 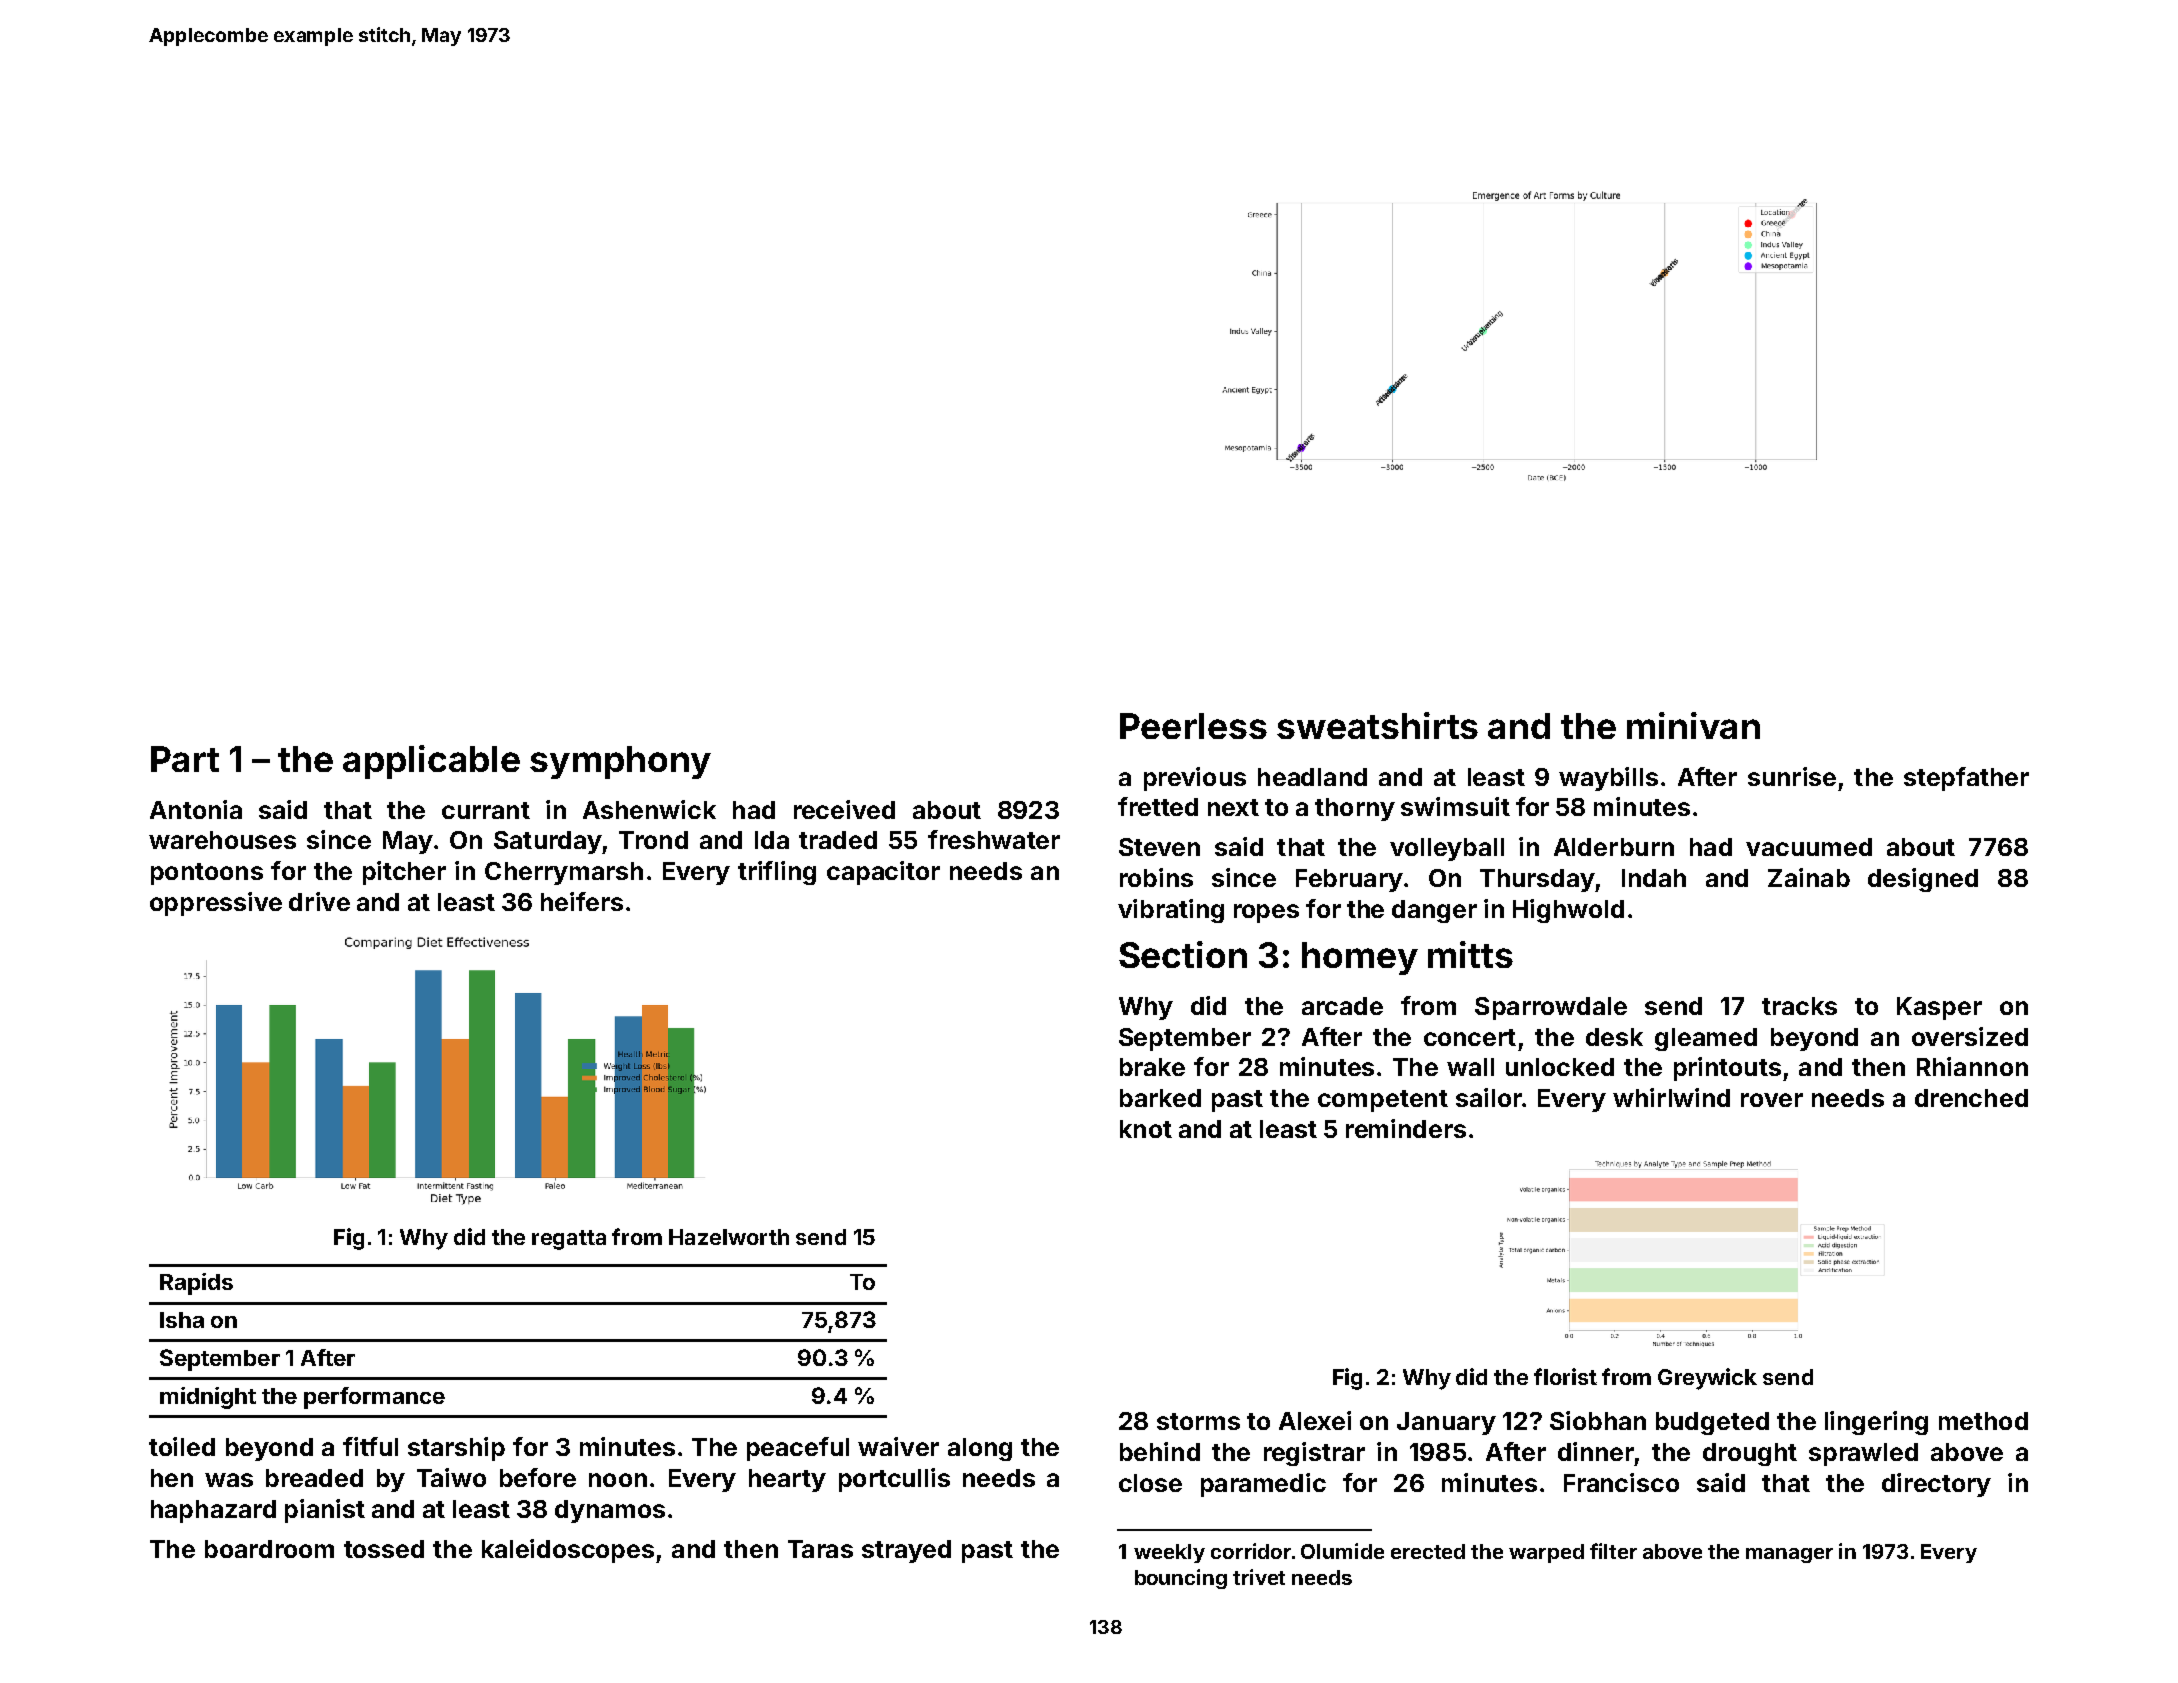 I want to click on drive, so click(x=319, y=901).
